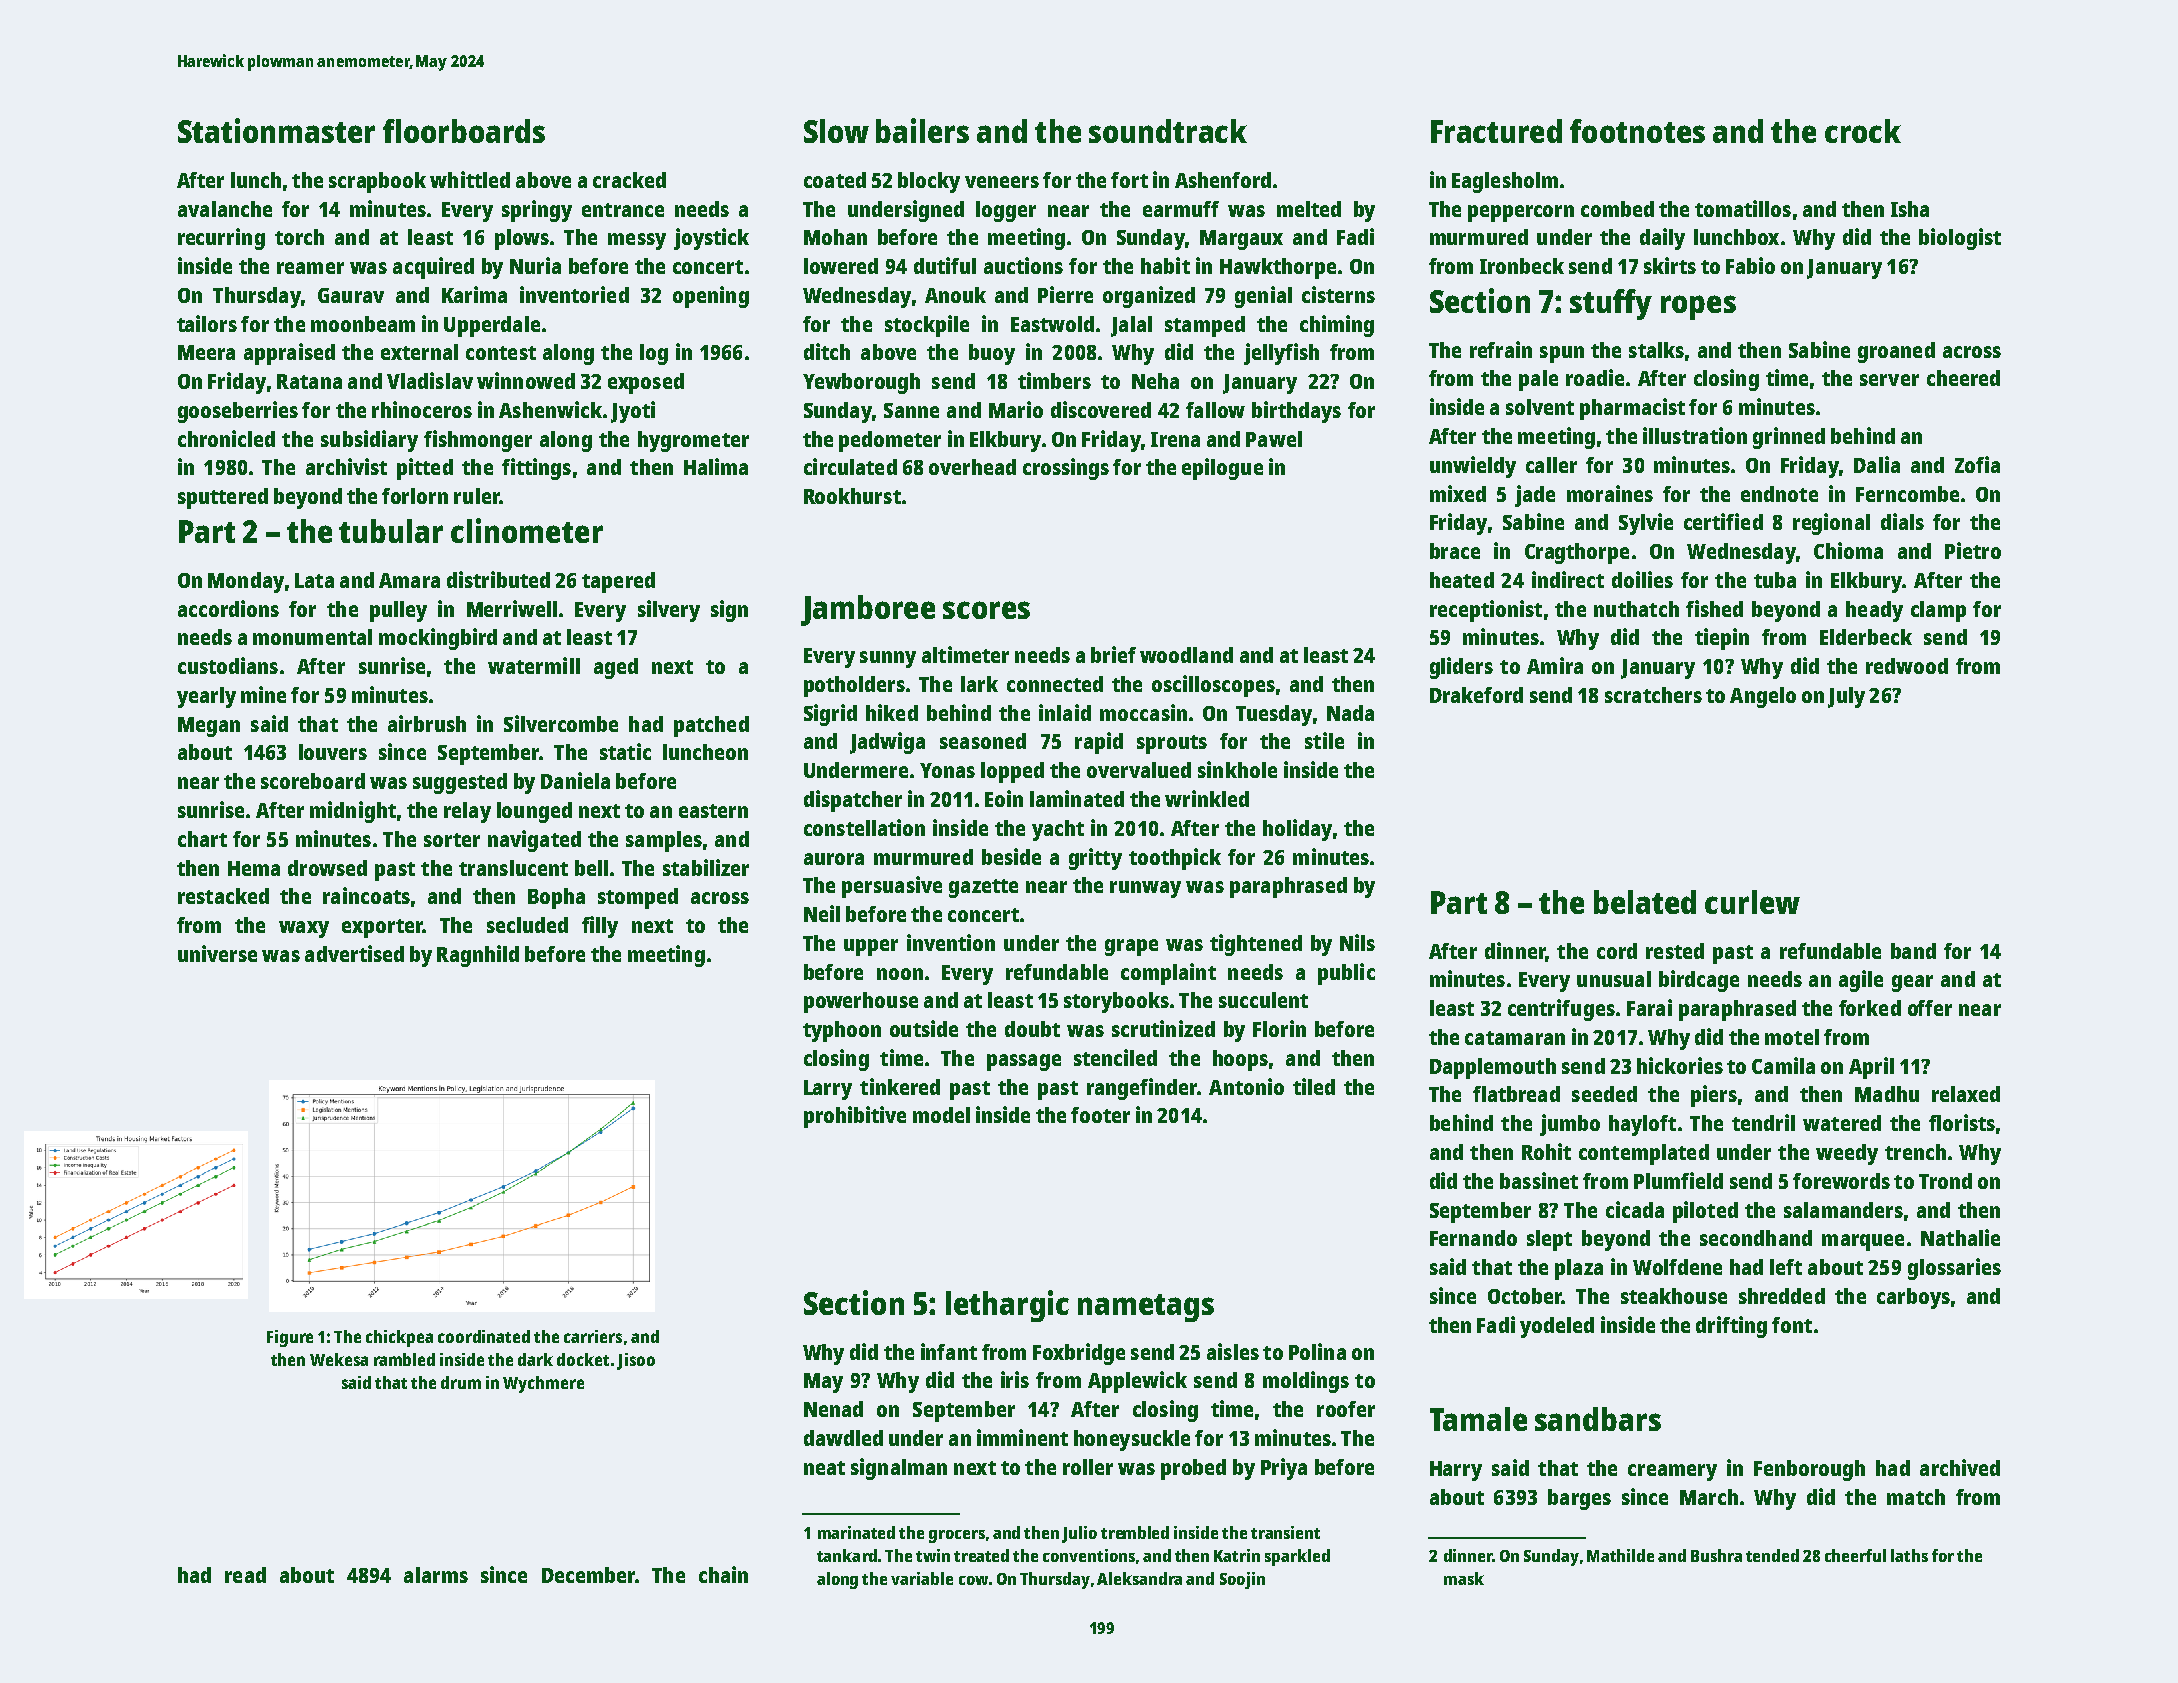 This screenshot has height=1683, width=2178. I want to click on soundtrack, so click(1168, 131).
